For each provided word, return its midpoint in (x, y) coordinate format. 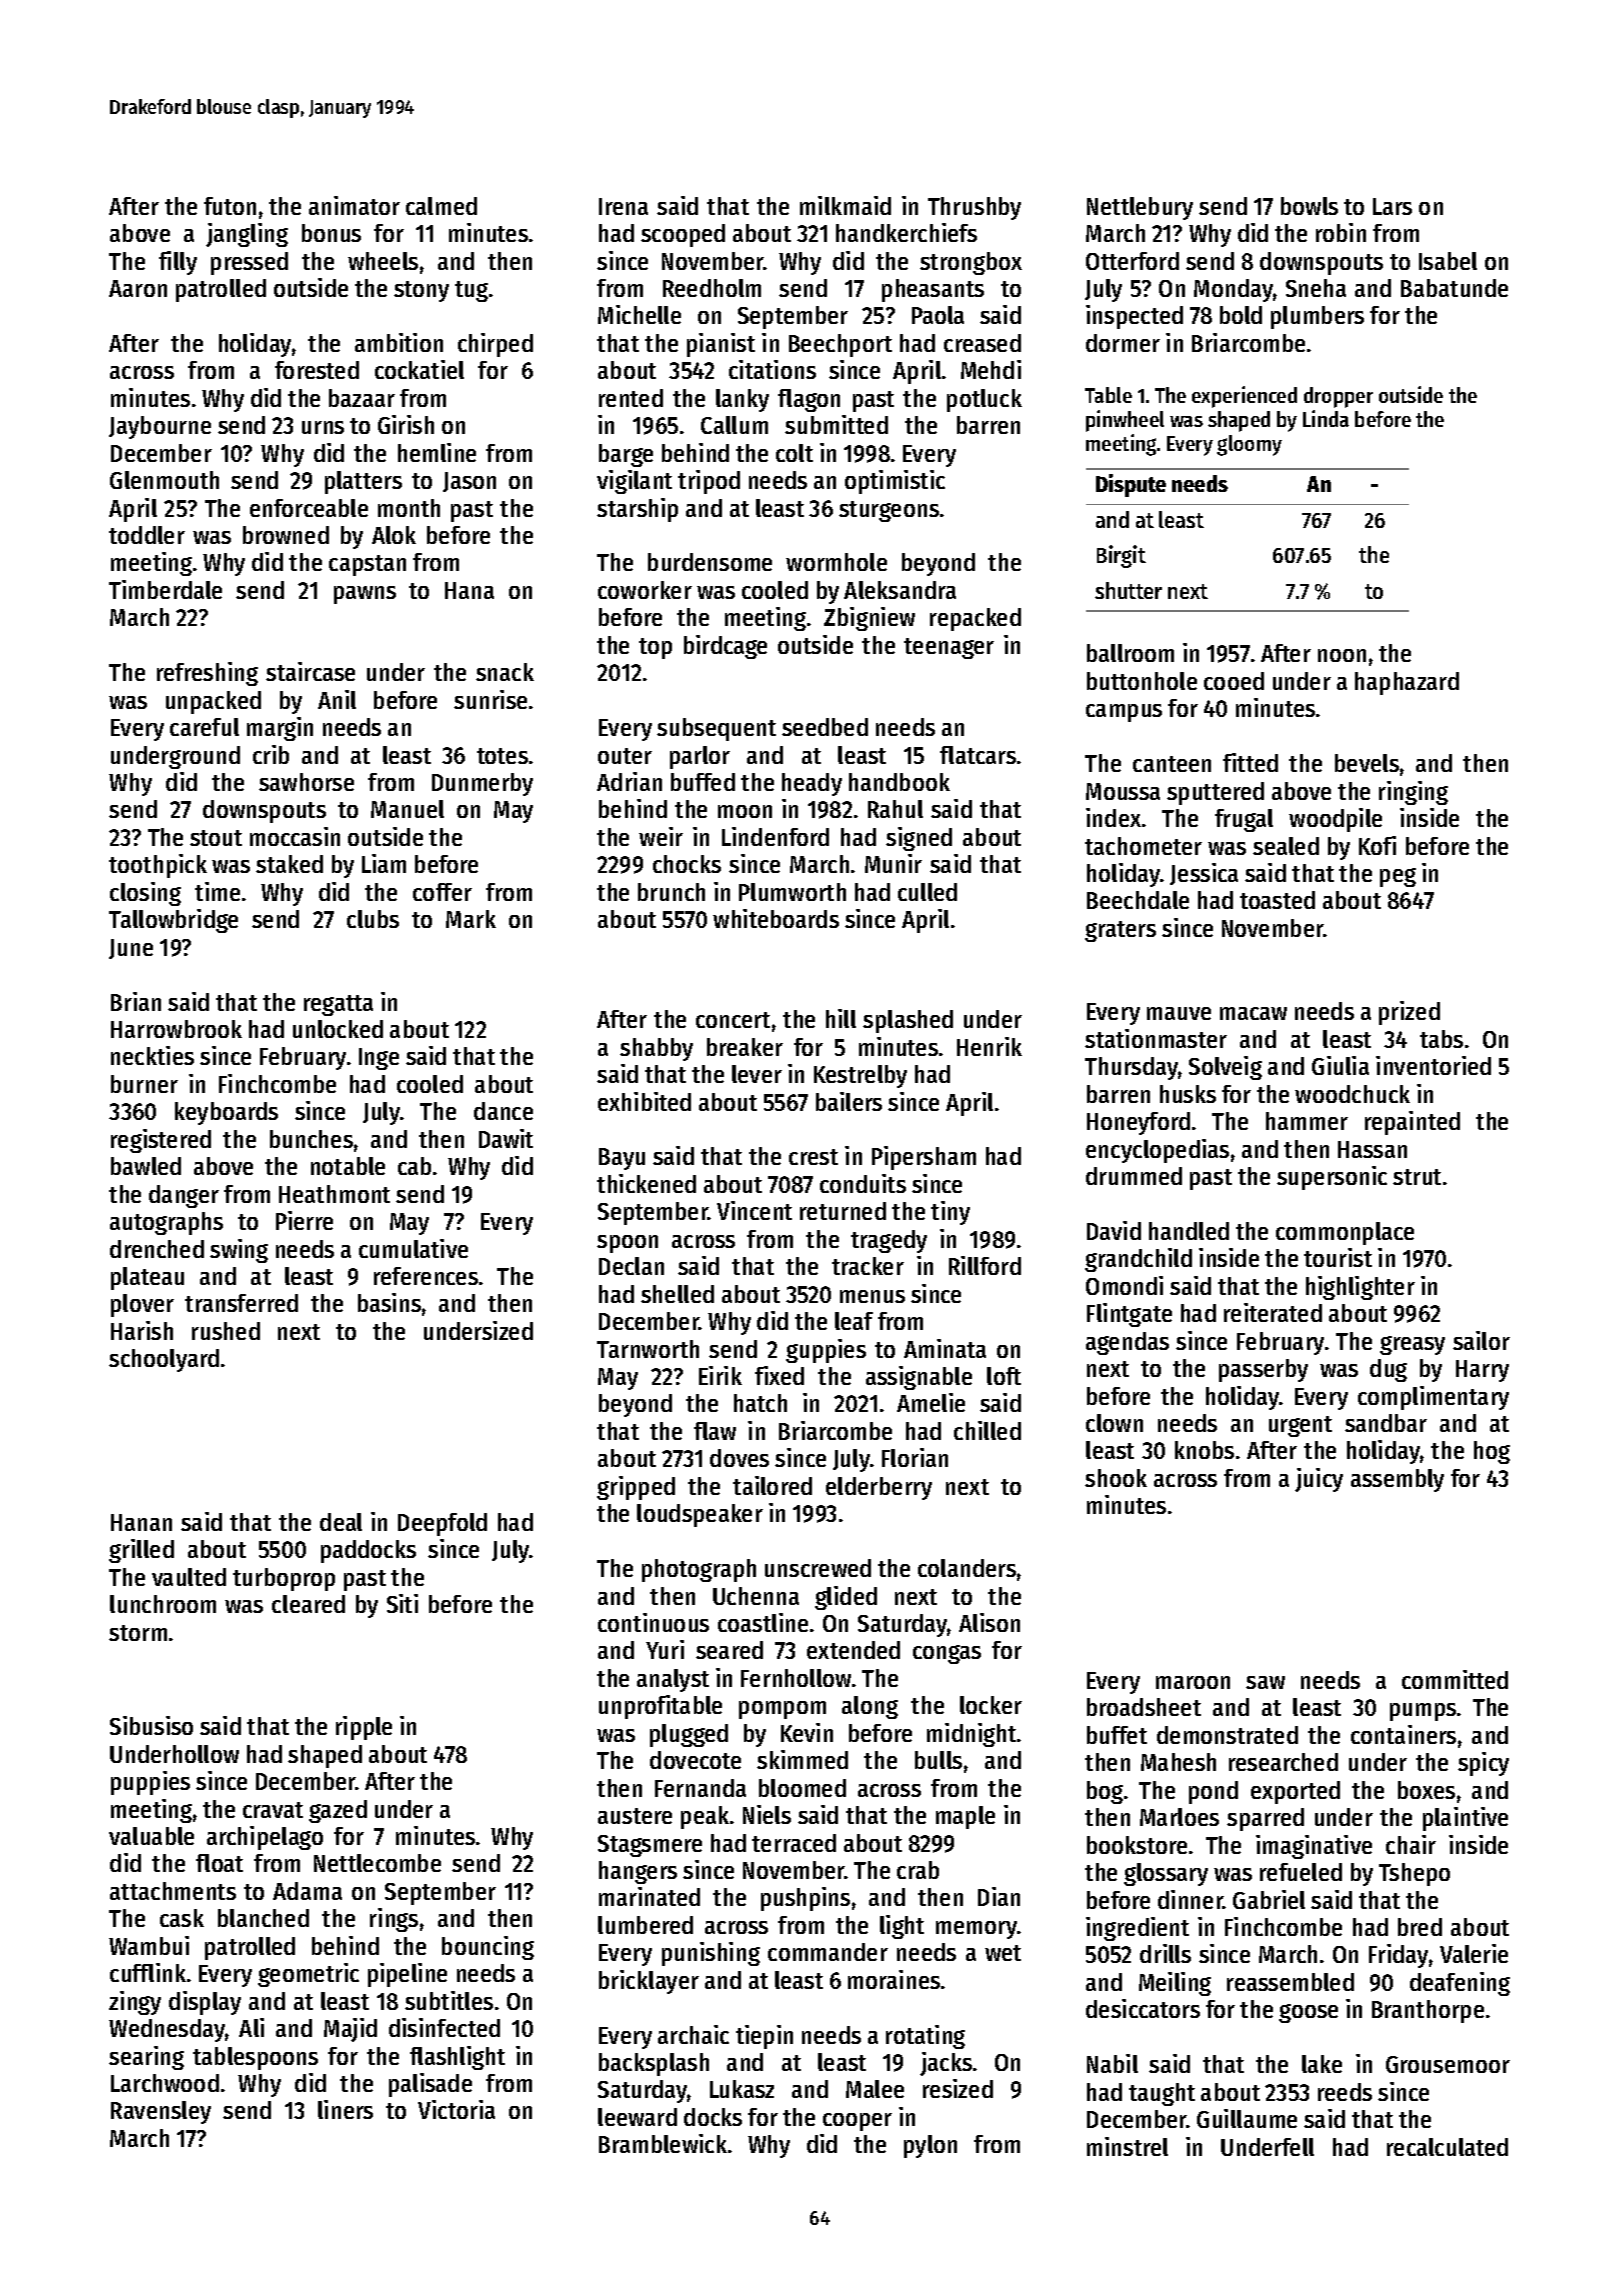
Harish (142, 1330)
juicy (1319, 1480)
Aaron (138, 288)
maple (965, 1817)
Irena (623, 206)
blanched (263, 1918)
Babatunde (1454, 288)
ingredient (1137, 1929)
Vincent (754, 1210)
